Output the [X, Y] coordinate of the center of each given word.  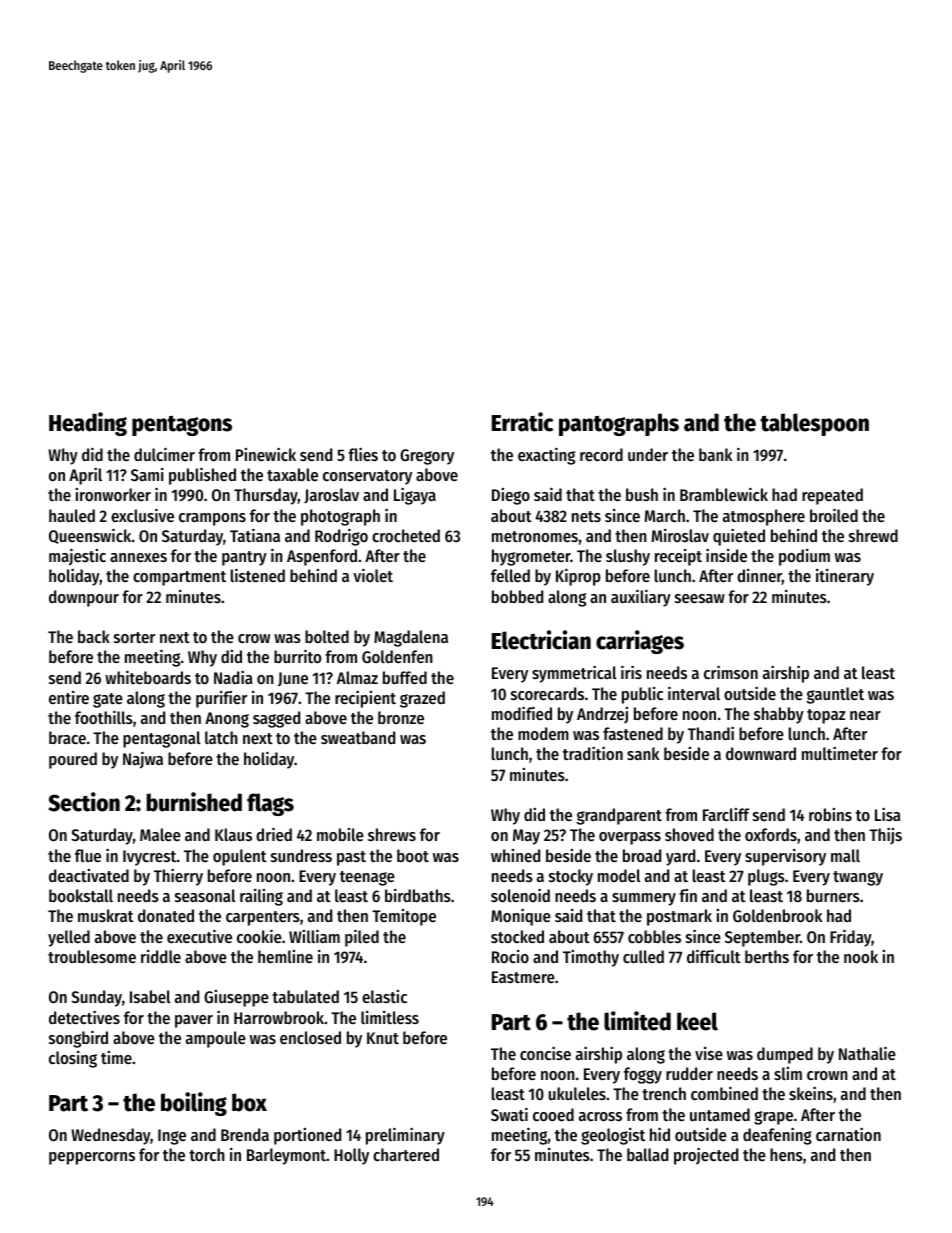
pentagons [182, 426]
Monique [521, 917]
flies [363, 454]
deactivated [89, 875]
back [94, 636]
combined [724, 1093]
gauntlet [835, 695]
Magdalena [411, 638]
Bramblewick [724, 494]
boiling [194, 1104]
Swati [509, 1114]
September [762, 938]
